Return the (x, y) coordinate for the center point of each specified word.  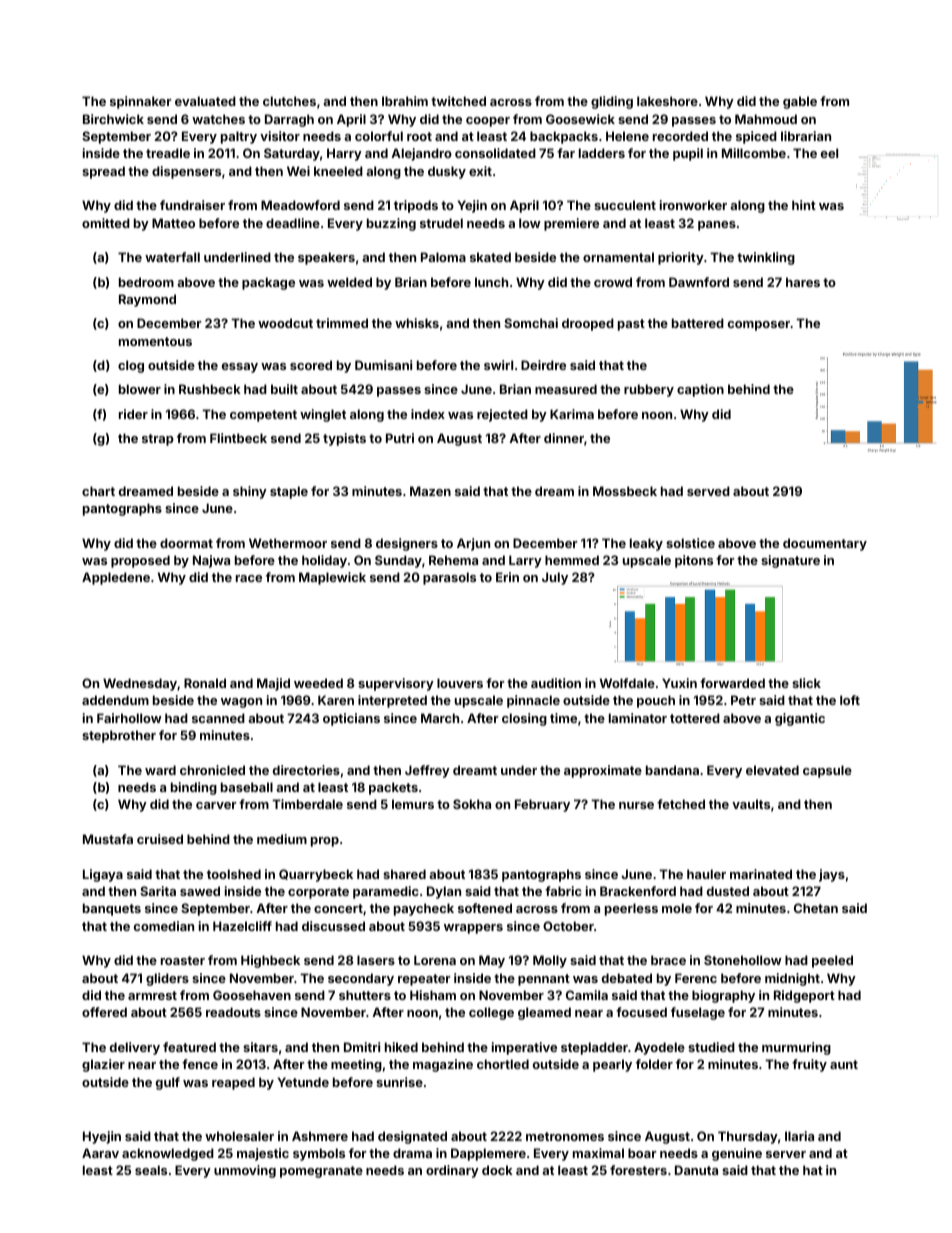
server (786, 1154)
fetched (681, 804)
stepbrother (119, 736)
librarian (806, 136)
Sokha (472, 804)
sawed (200, 891)
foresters (638, 1170)
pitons (694, 561)
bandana (672, 770)
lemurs (413, 804)
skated (490, 257)
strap (158, 440)
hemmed (572, 560)
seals (151, 1170)
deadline (293, 223)
